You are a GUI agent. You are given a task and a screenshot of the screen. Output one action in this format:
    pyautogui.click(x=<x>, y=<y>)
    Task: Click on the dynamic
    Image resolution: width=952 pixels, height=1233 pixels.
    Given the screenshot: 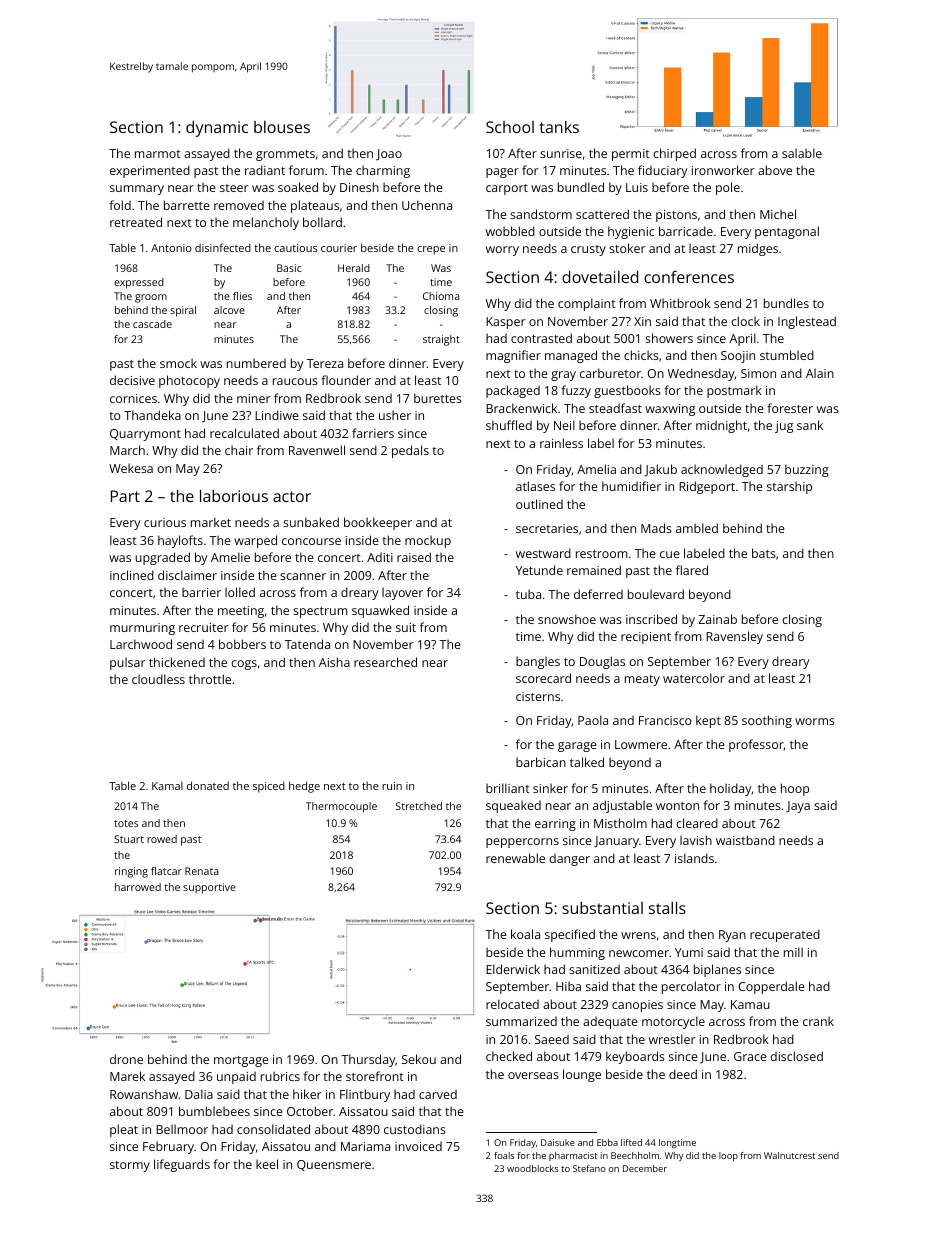 What is the action you would take?
    pyautogui.click(x=217, y=129)
